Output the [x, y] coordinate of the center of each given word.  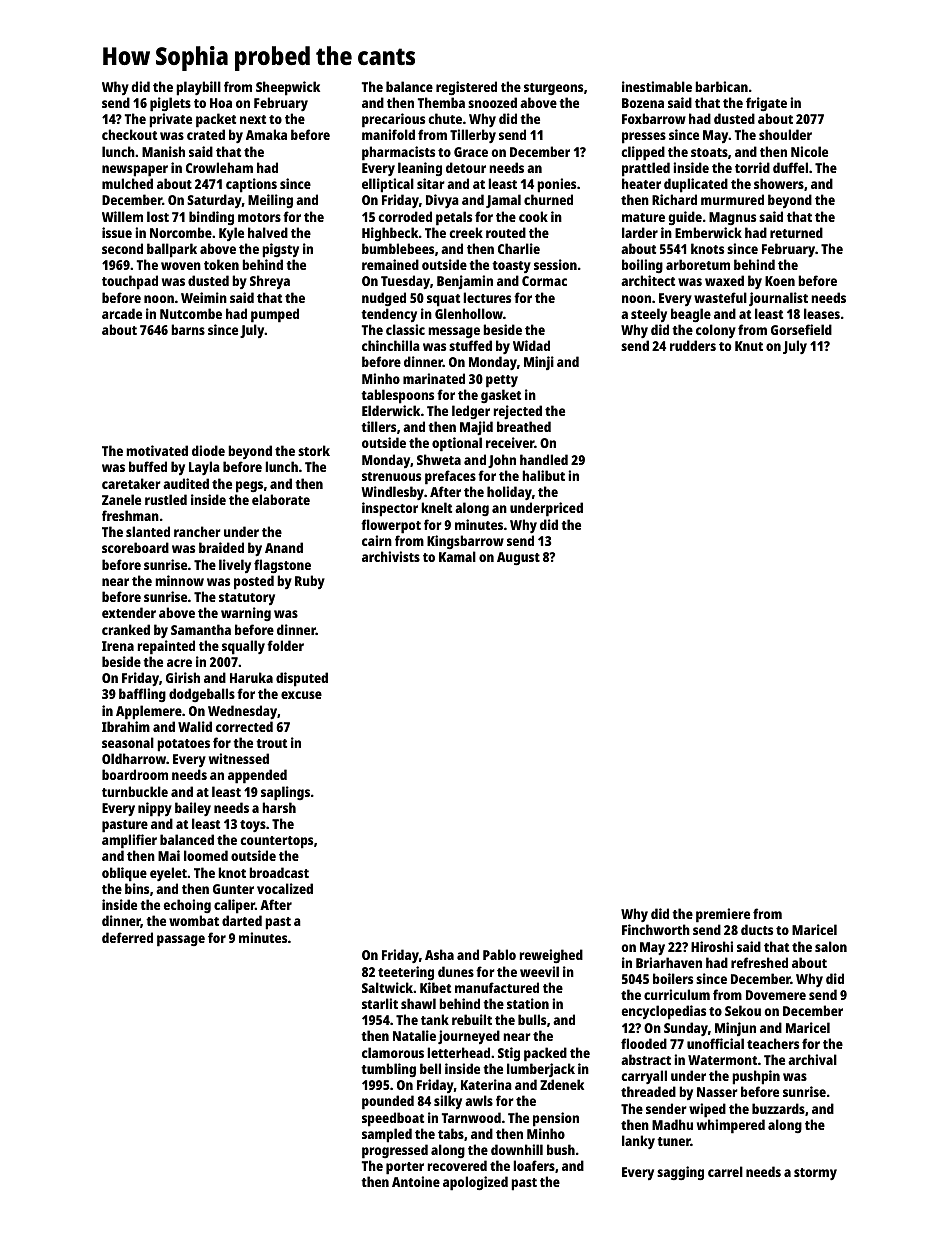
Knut [749, 346]
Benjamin [465, 282]
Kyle [231, 234]
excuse [301, 695]
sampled [387, 1135]
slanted [148, 531]
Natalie [414, 1035]
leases [822, 313]
